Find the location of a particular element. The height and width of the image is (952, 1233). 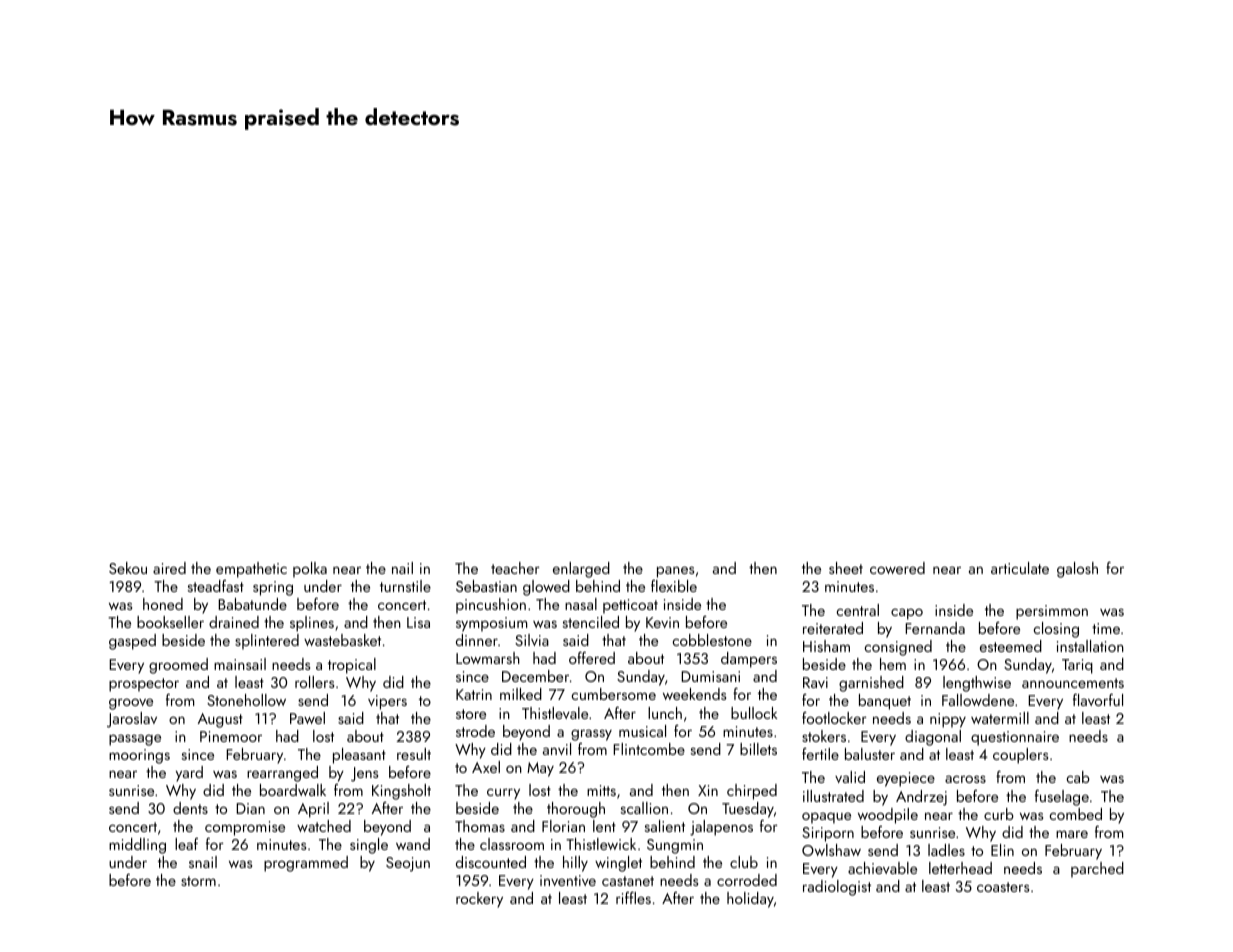

cab is located at coordinates (1078, 777).
